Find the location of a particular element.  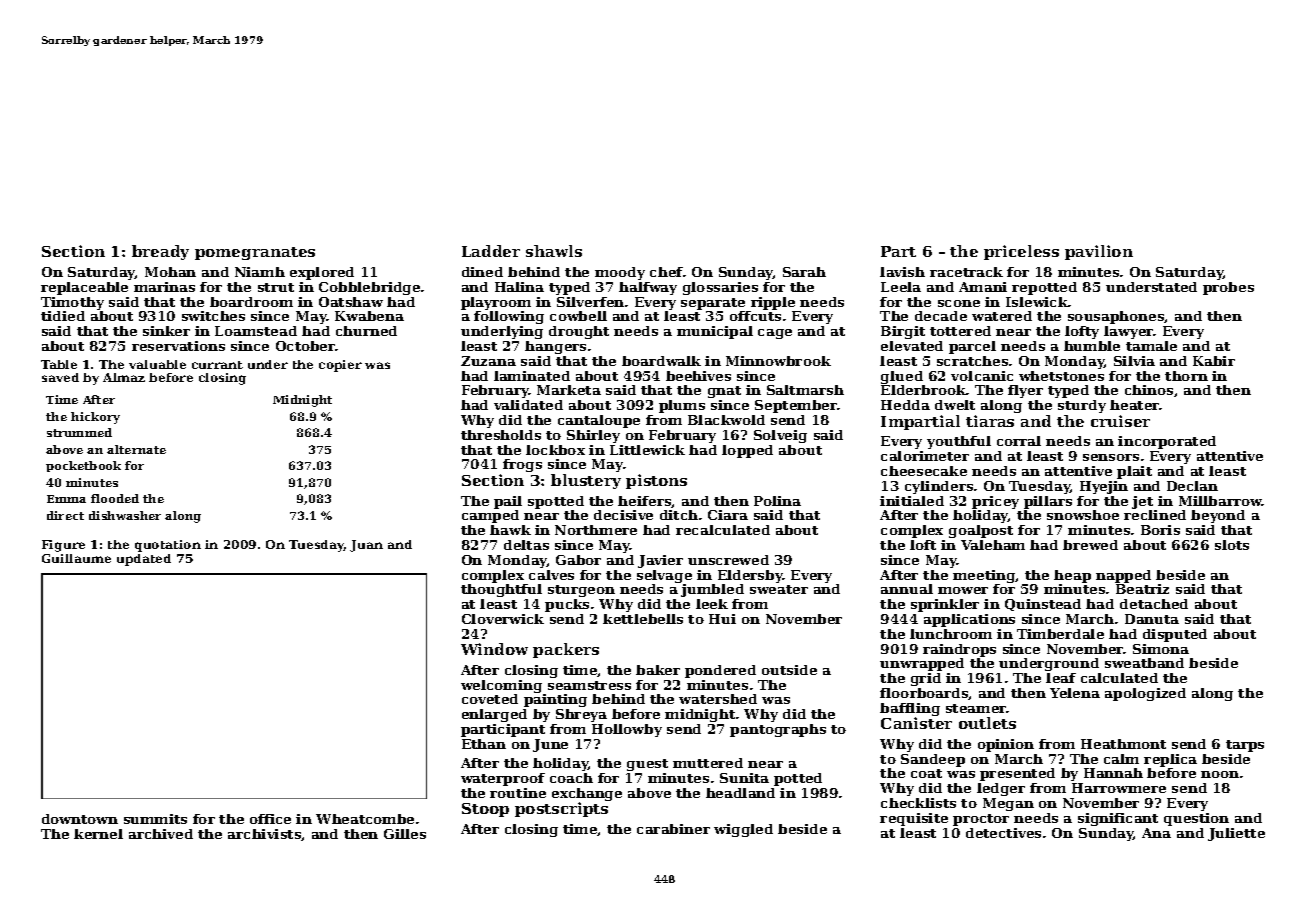

sprinkler is located at coordinates (945, 605).
